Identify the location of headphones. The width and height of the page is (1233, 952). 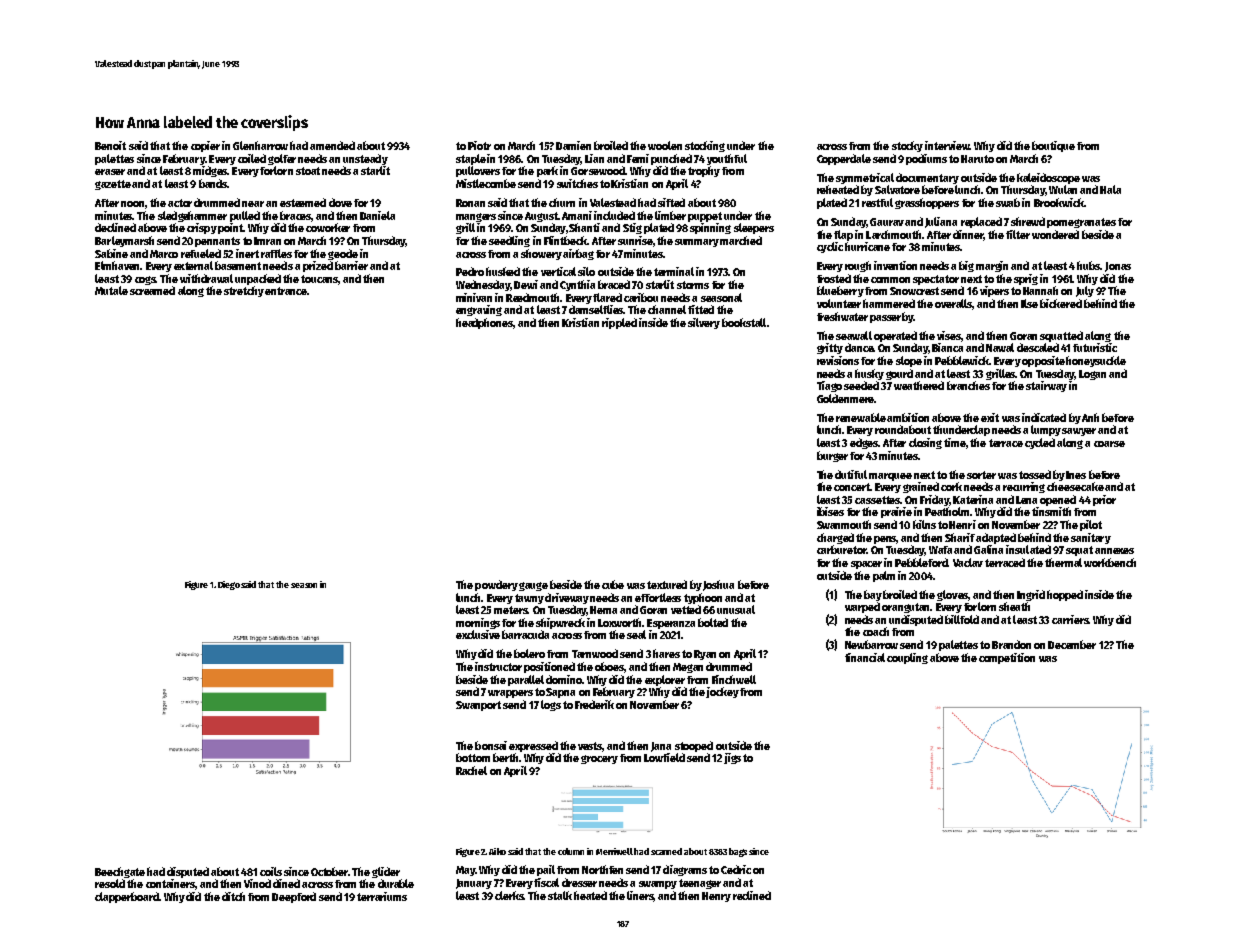
(485, 323).
